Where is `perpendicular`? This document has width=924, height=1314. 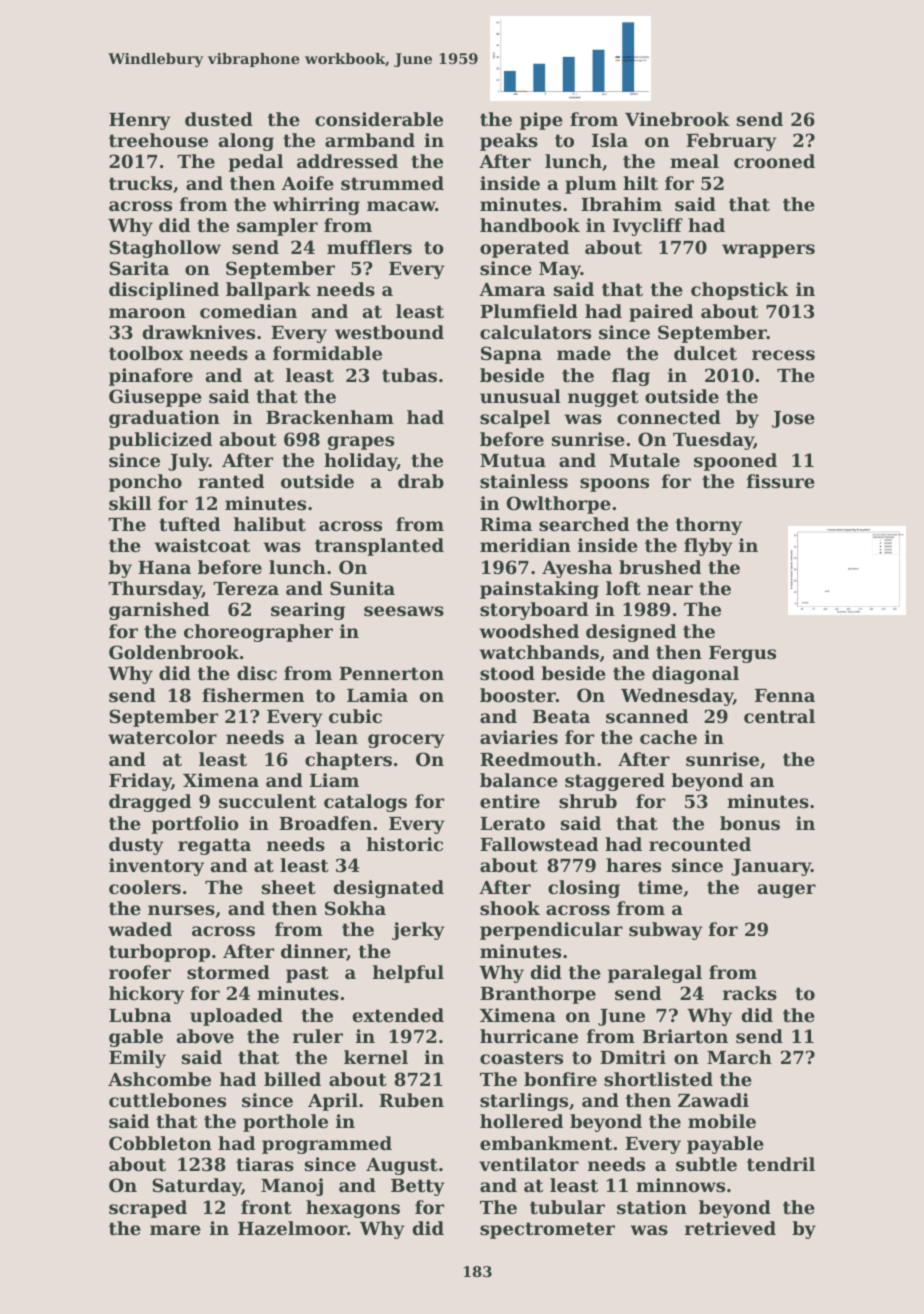 perpendicular is located at coordinates (551, 931).
